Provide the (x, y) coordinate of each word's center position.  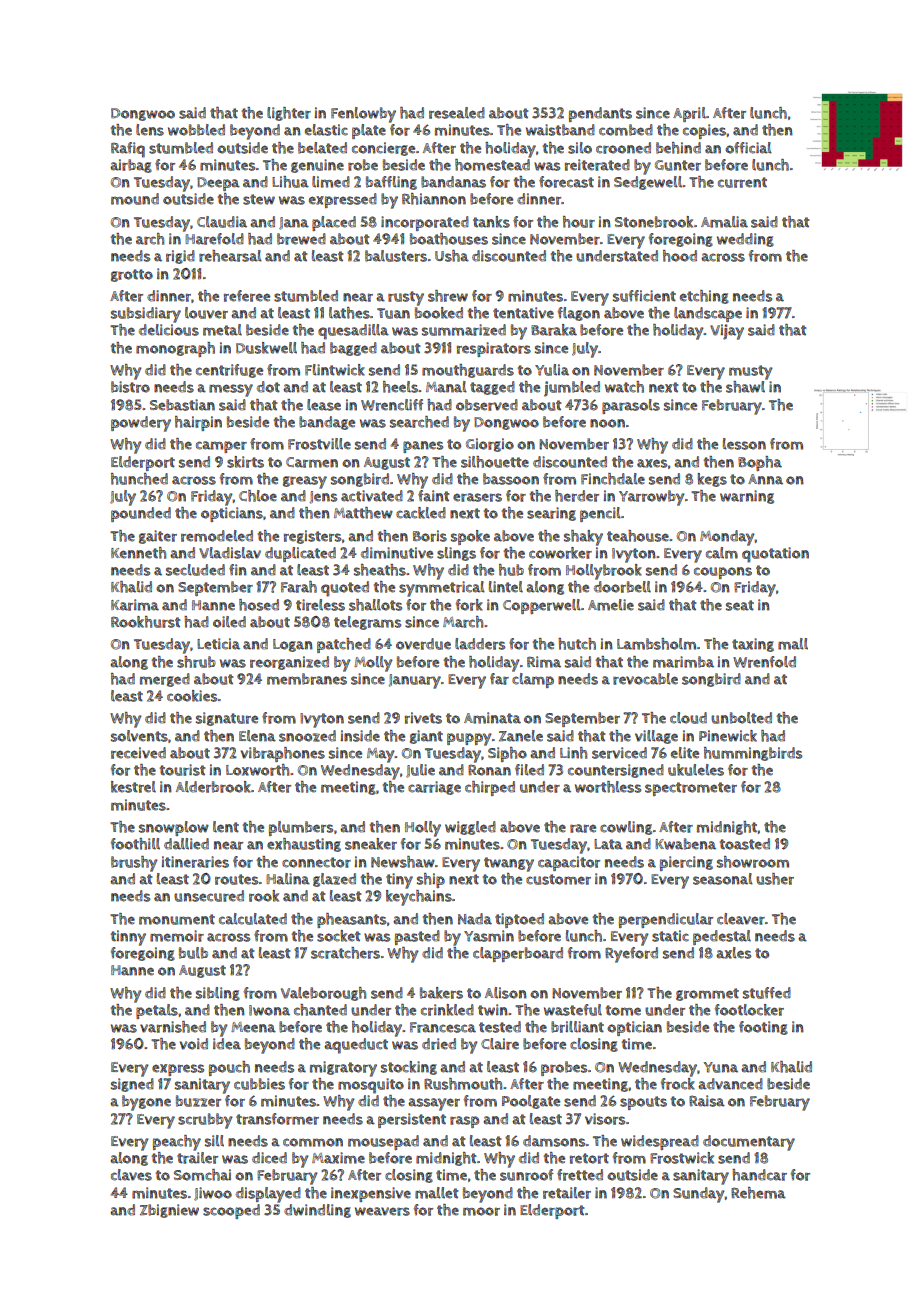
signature (227, 719)
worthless (608, 787)
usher (775, 879)
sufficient (644, 296)
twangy (509, 864)
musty (750, 372)
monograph (175, 349)
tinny (128, 938)
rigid (180, 257)
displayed (268, 1195)
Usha (452, 256)
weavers (382, 1211)
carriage (434, 788)
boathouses (449, 239)
